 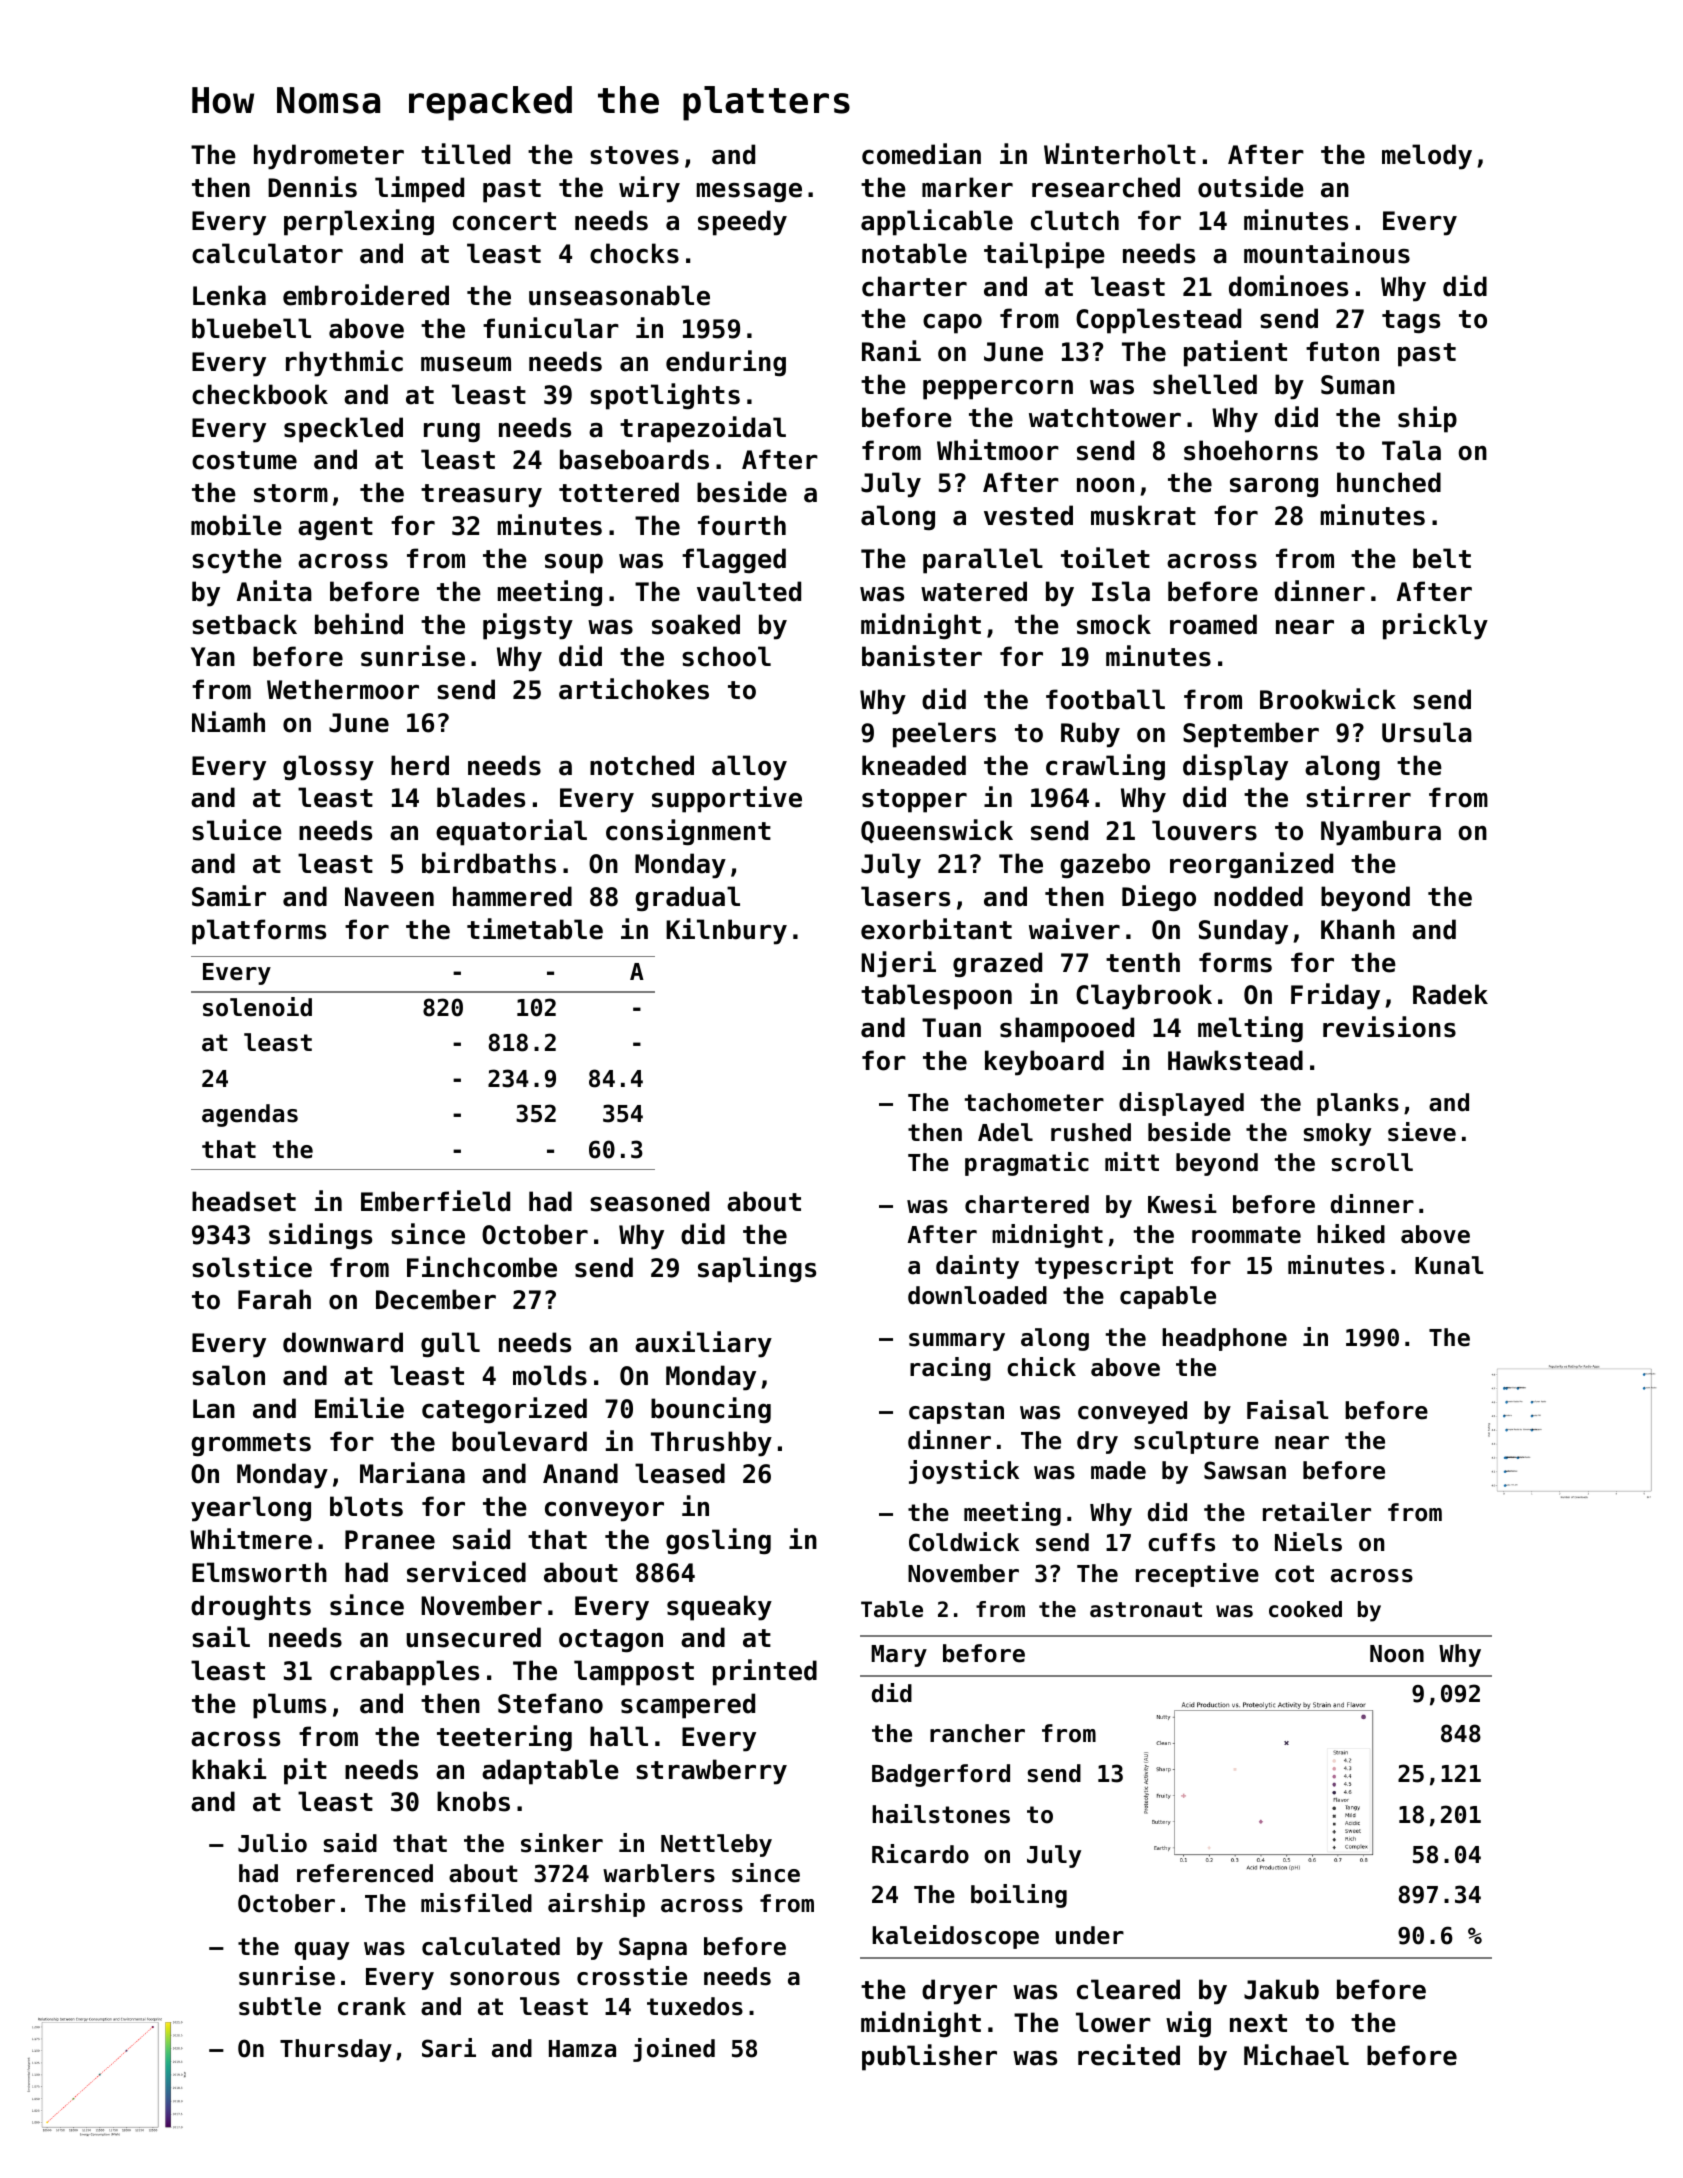 What do you see at coordinates (1327, 253) in the screenshot?
I see `mountainous` at bounding box center [1327, 253].
